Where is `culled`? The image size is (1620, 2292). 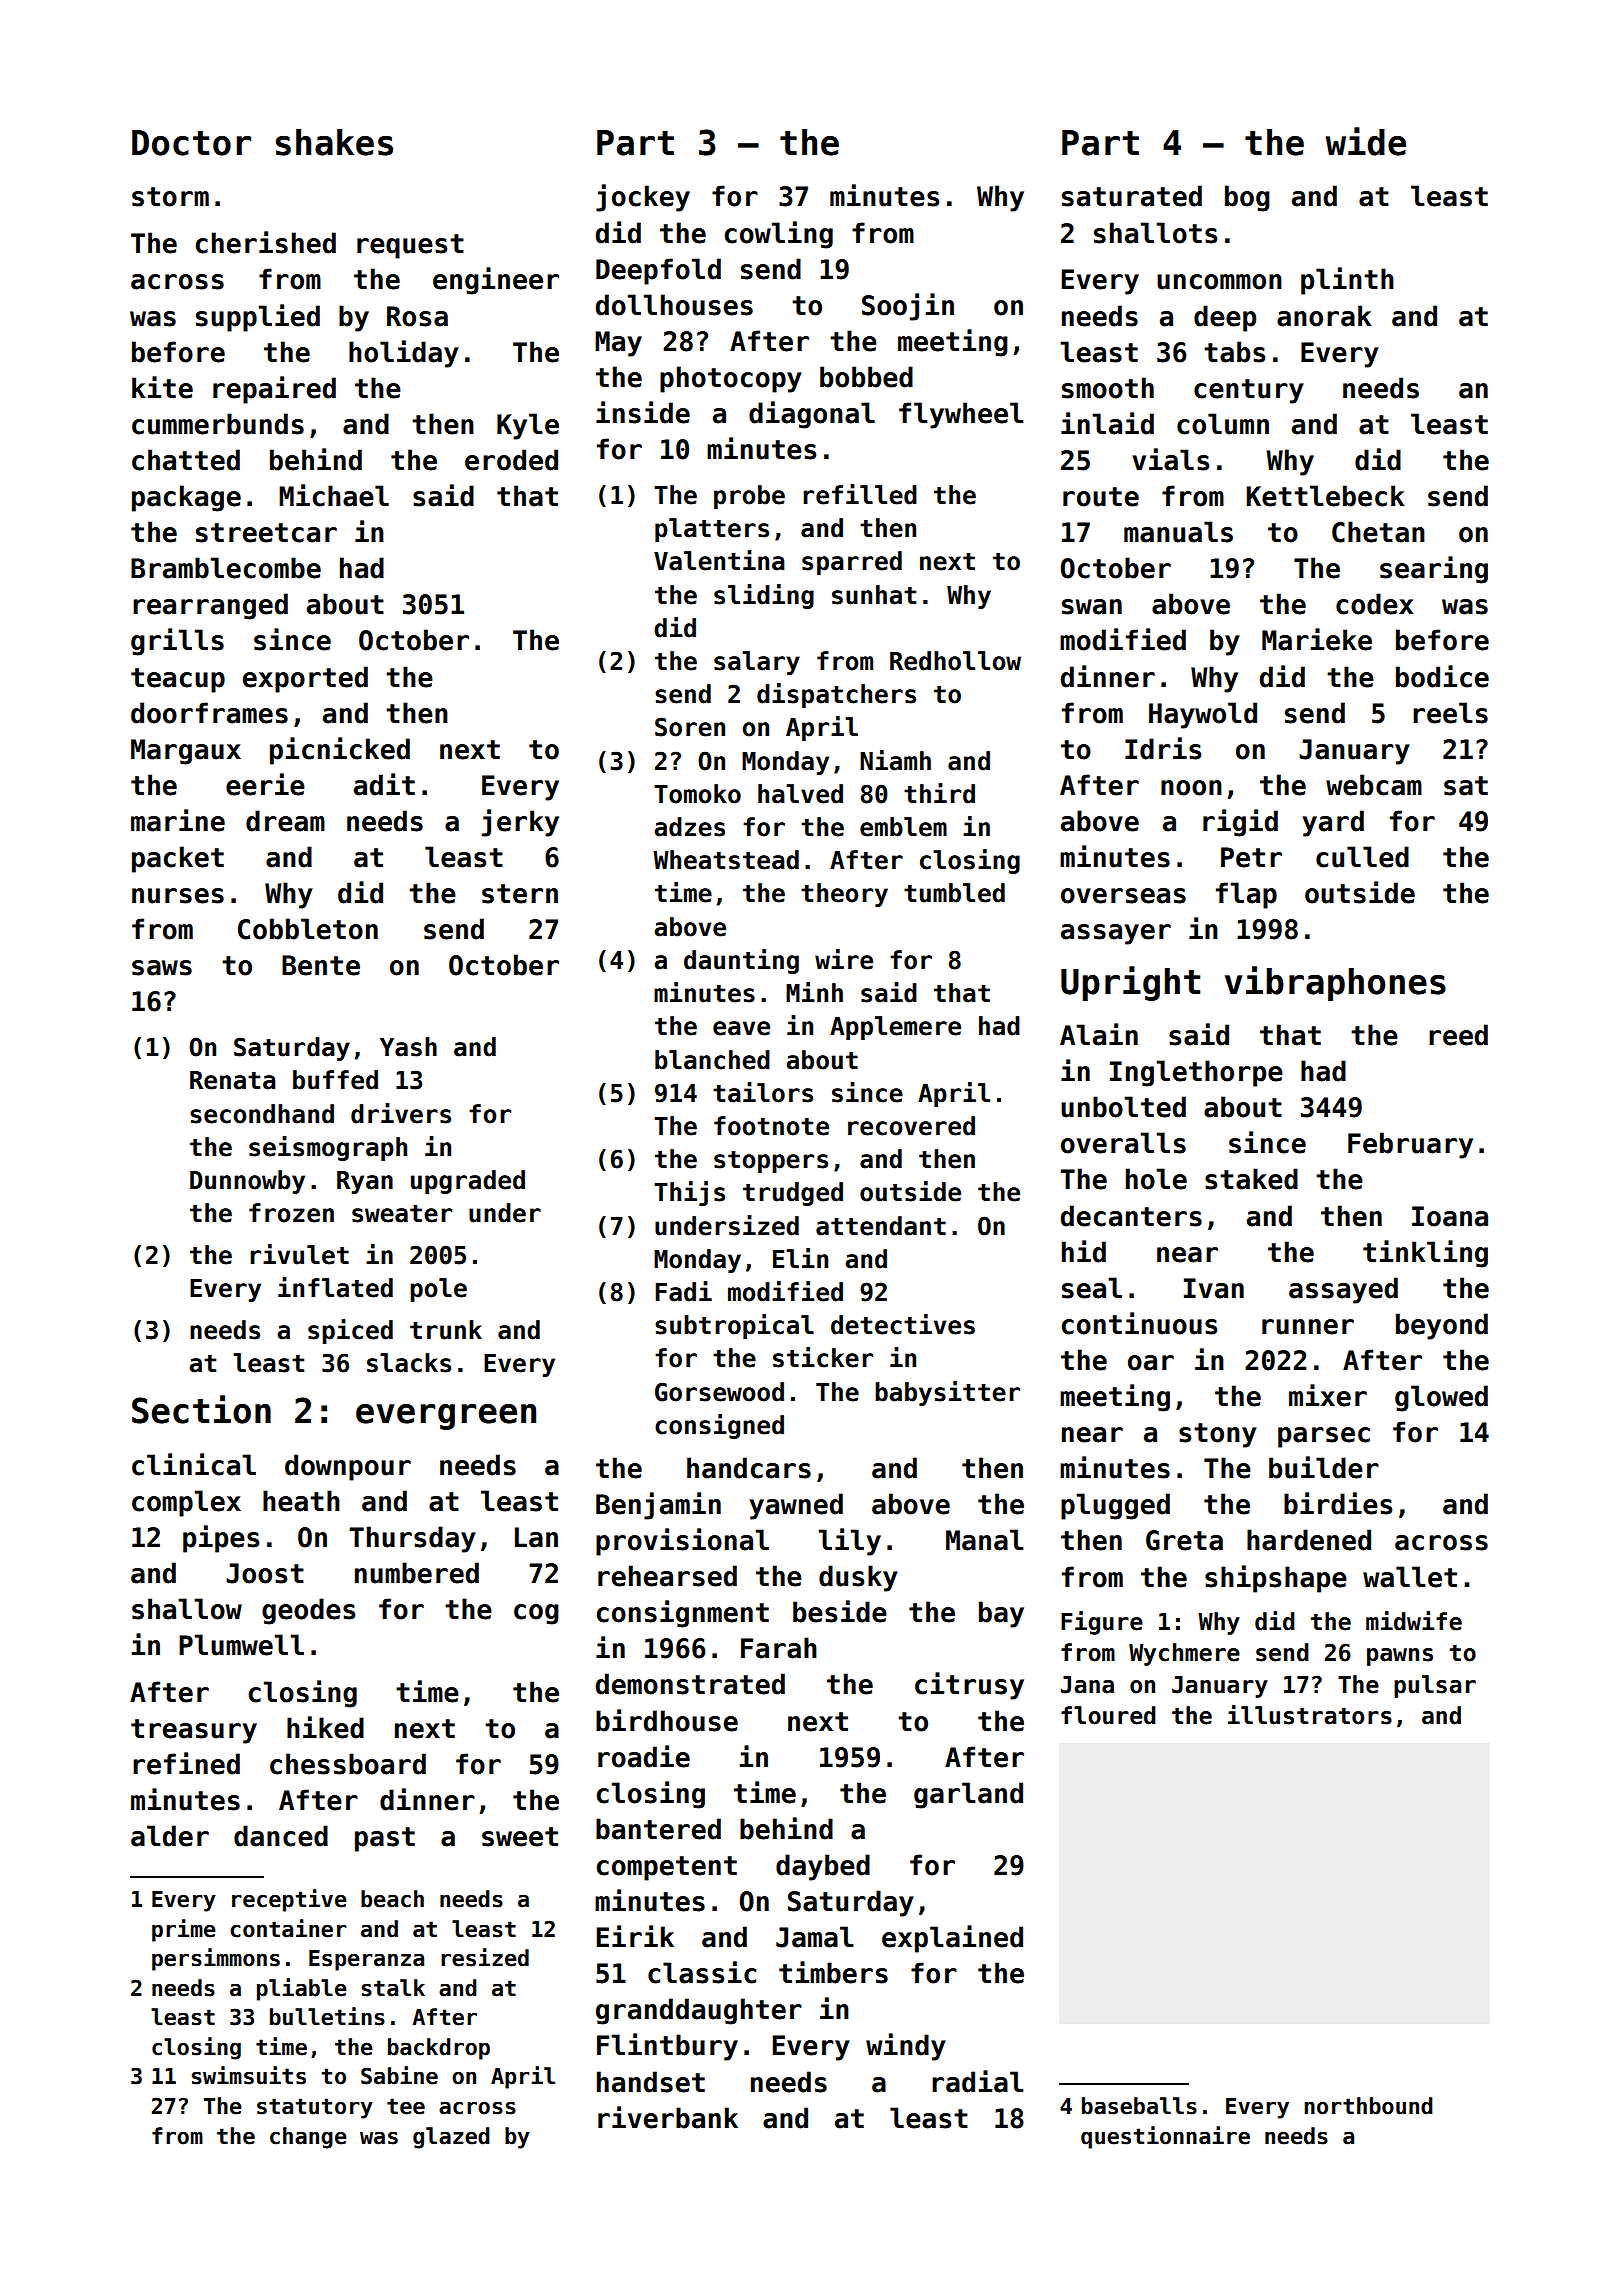
culled is located at coordinates (1362, 857).
